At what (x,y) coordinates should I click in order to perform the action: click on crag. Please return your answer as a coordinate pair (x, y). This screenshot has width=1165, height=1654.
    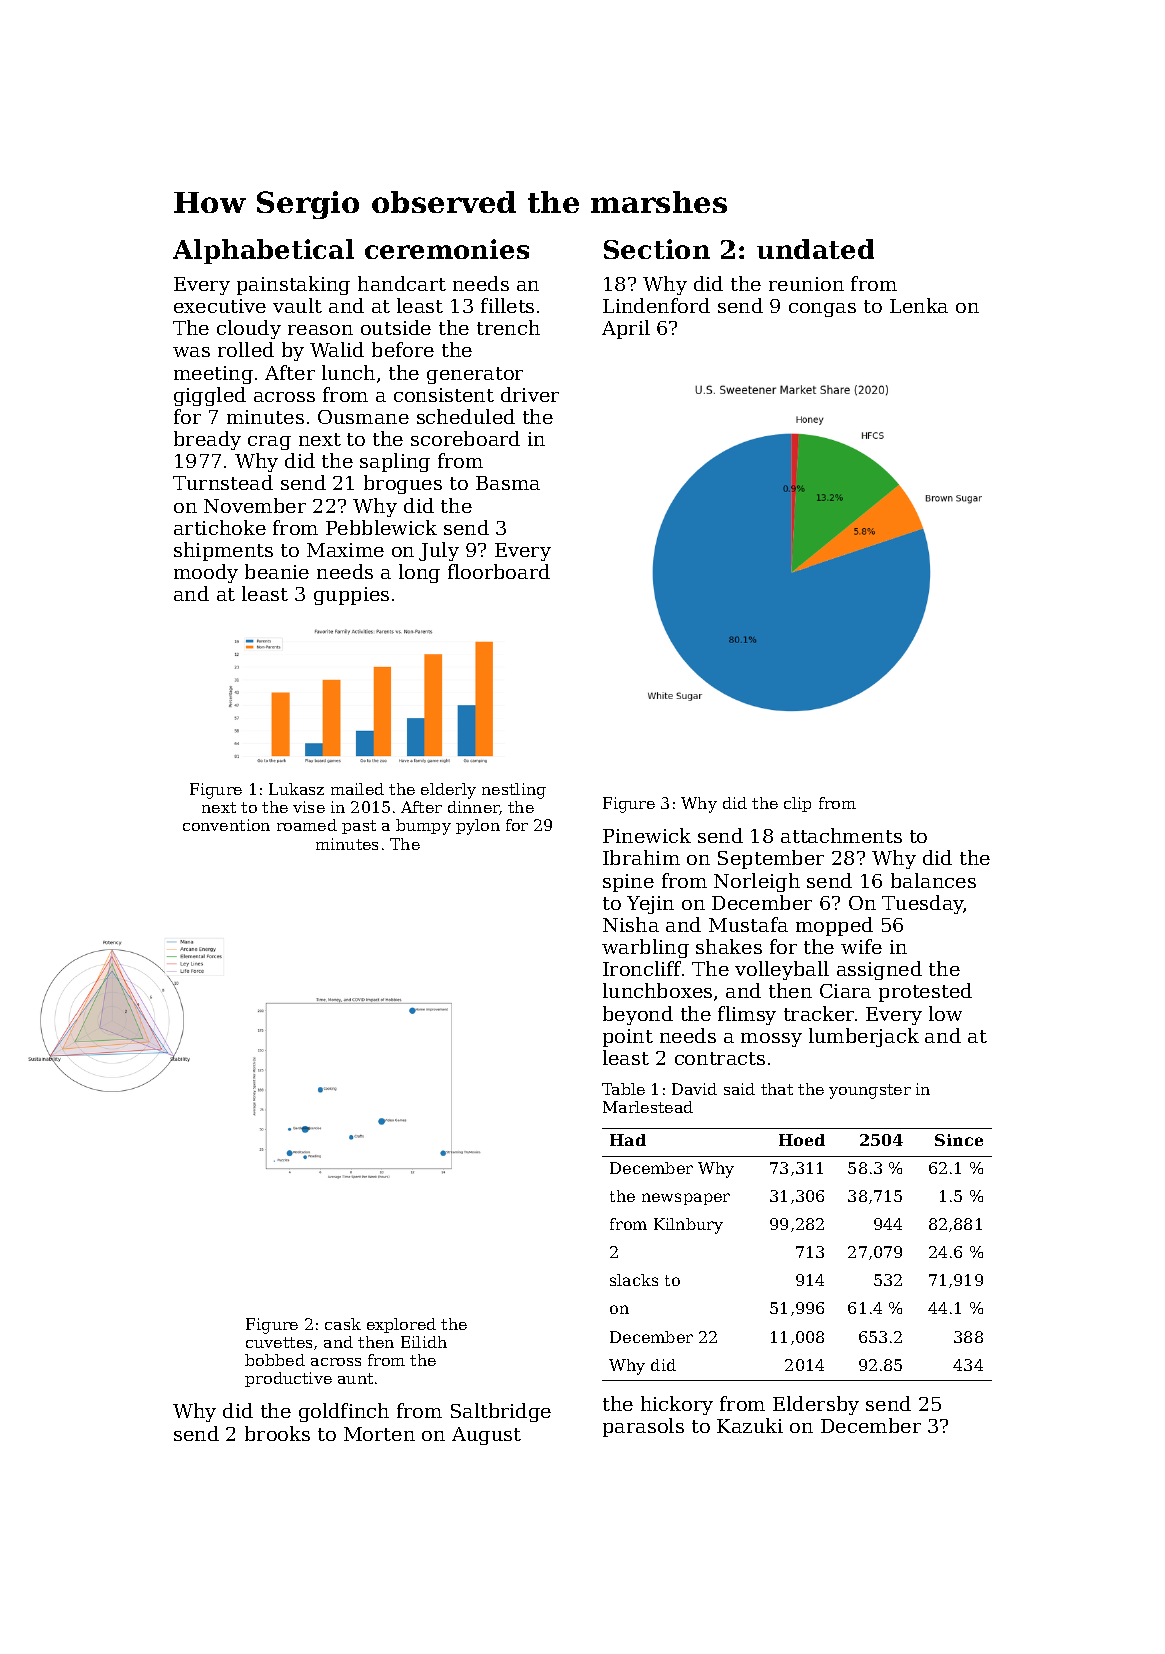
    Looking at the image, I should click on (269, 443).
